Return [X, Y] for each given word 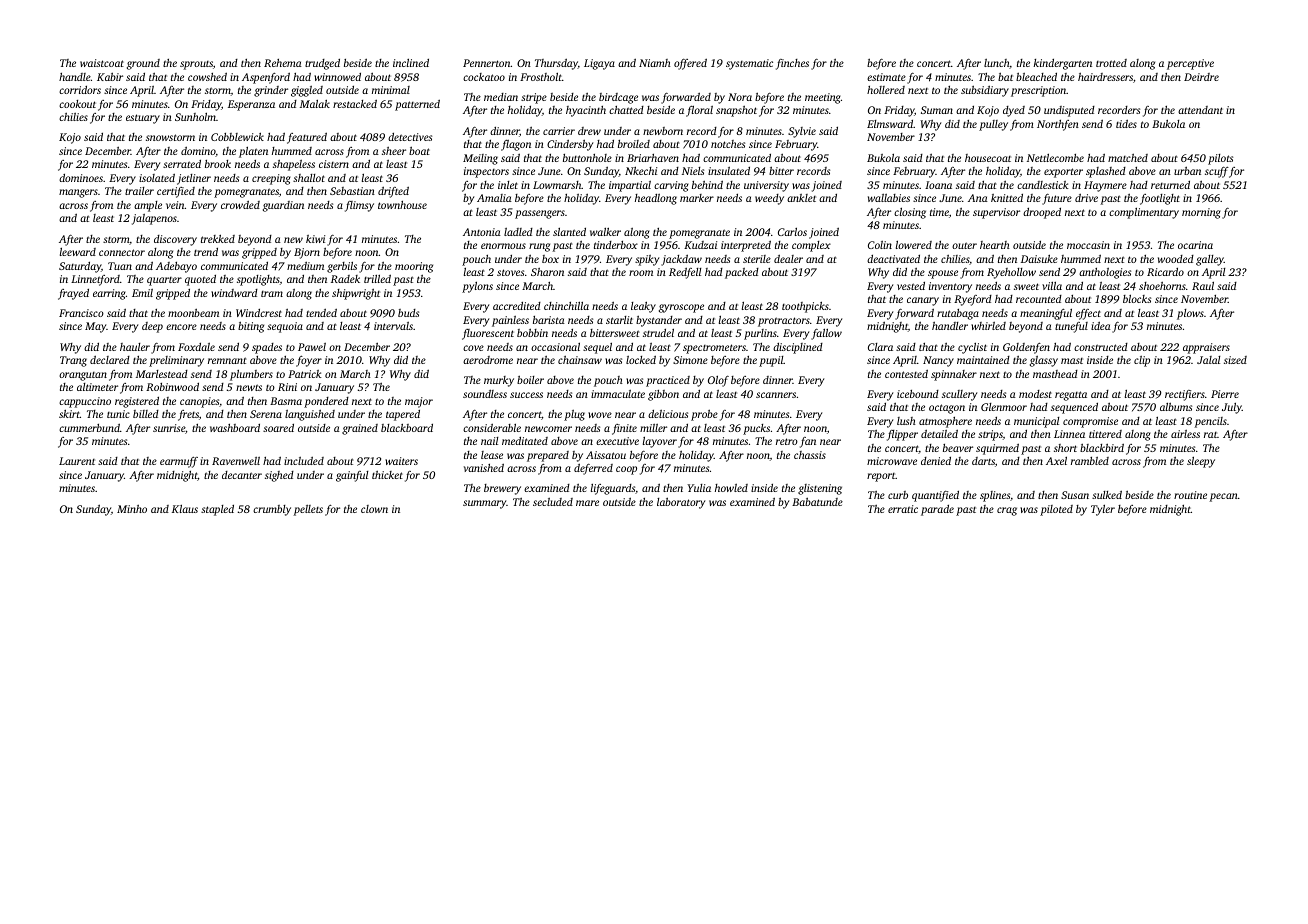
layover [660, 442]
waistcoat [102, 63]
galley [1210, 260]
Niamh [655, 63]
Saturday [80, 267]
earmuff [179, 462]
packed [742, 273]
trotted [1111, 63]
